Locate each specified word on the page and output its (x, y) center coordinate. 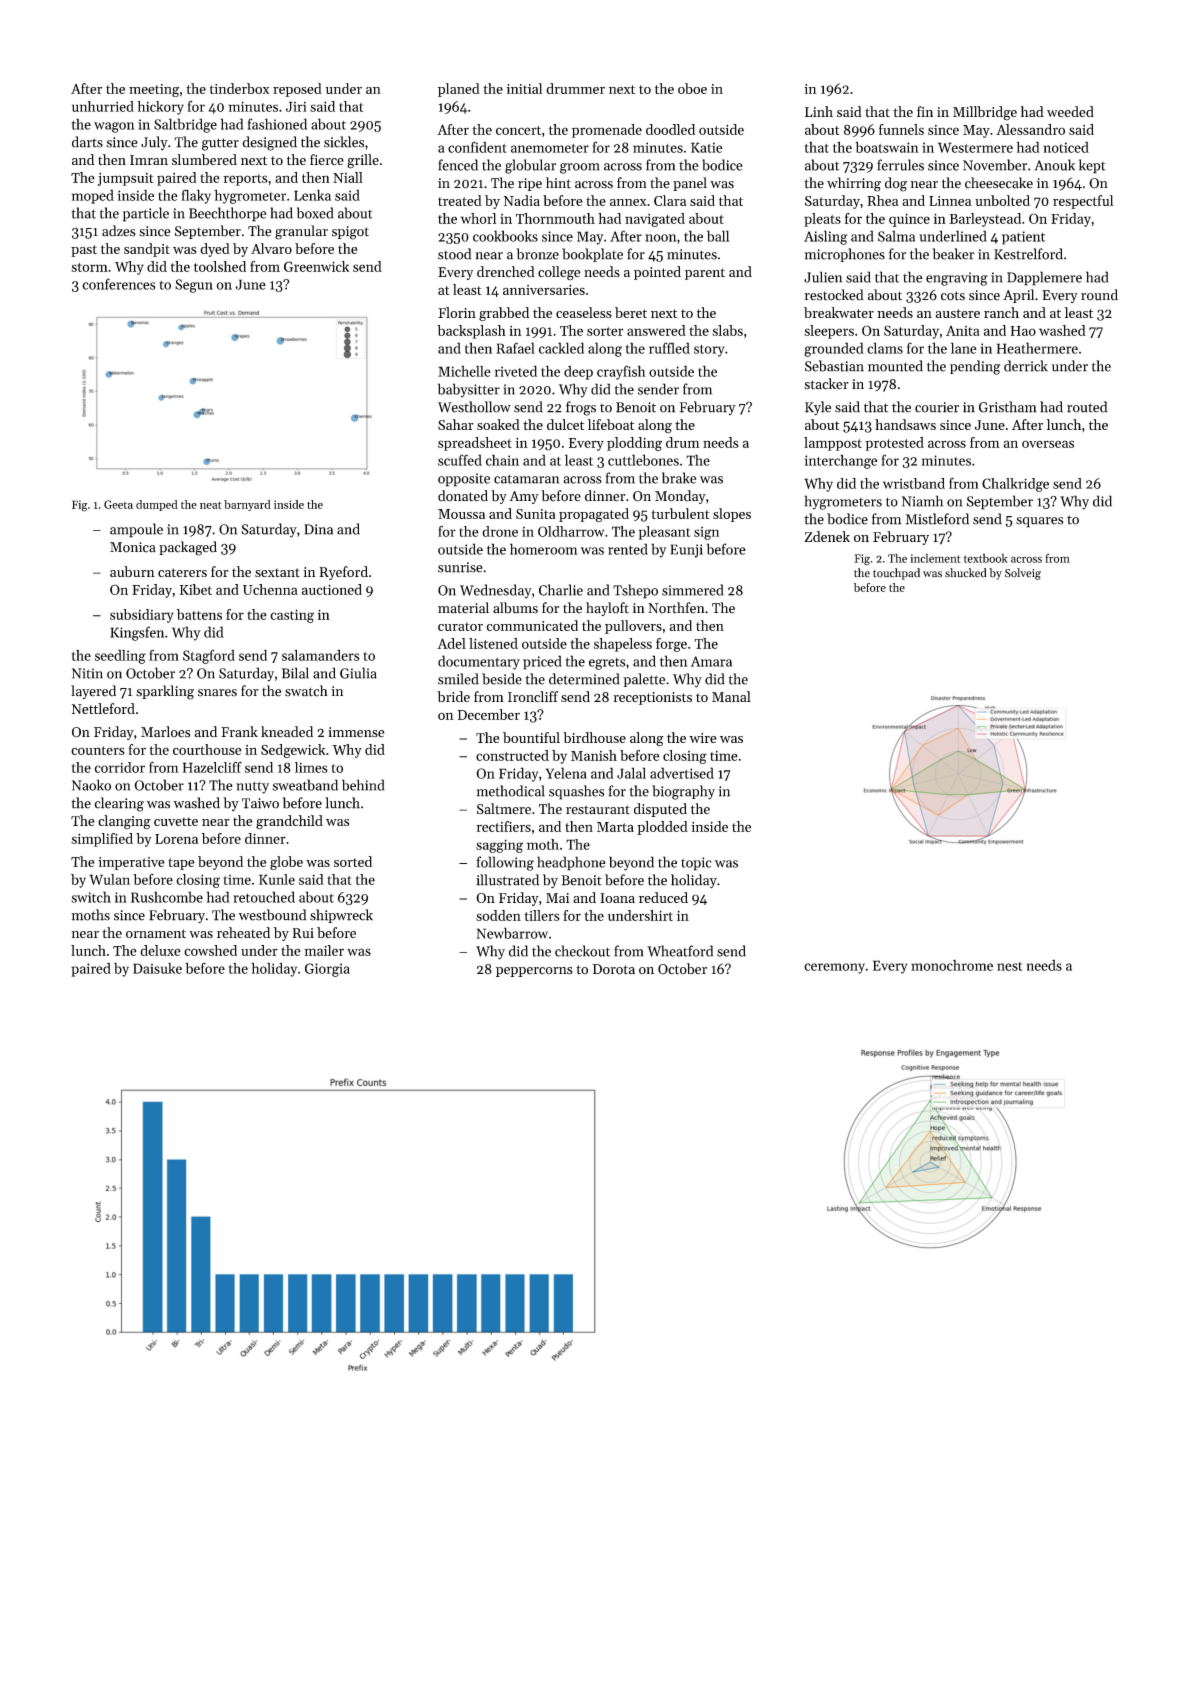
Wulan (109, 879)
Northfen (676, 608)
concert (518, 130)
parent (705, 274)
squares (1039, 522)
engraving (957, 279)
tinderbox (239, 88)
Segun (194, 286)
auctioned (332, 589)
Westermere (975, 147)
